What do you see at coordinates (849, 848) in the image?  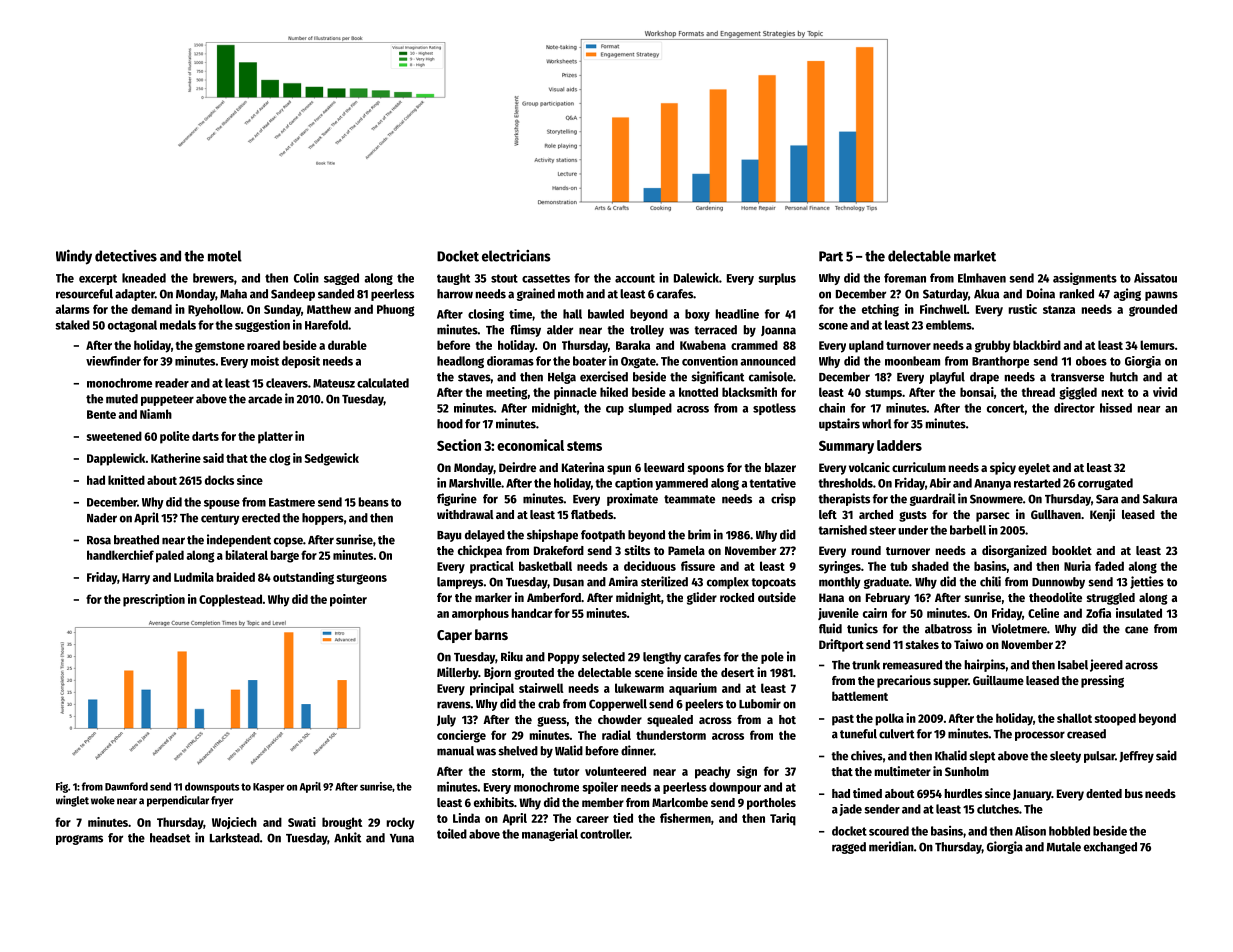 I see `ragged` at bounding box center [849, 848].
